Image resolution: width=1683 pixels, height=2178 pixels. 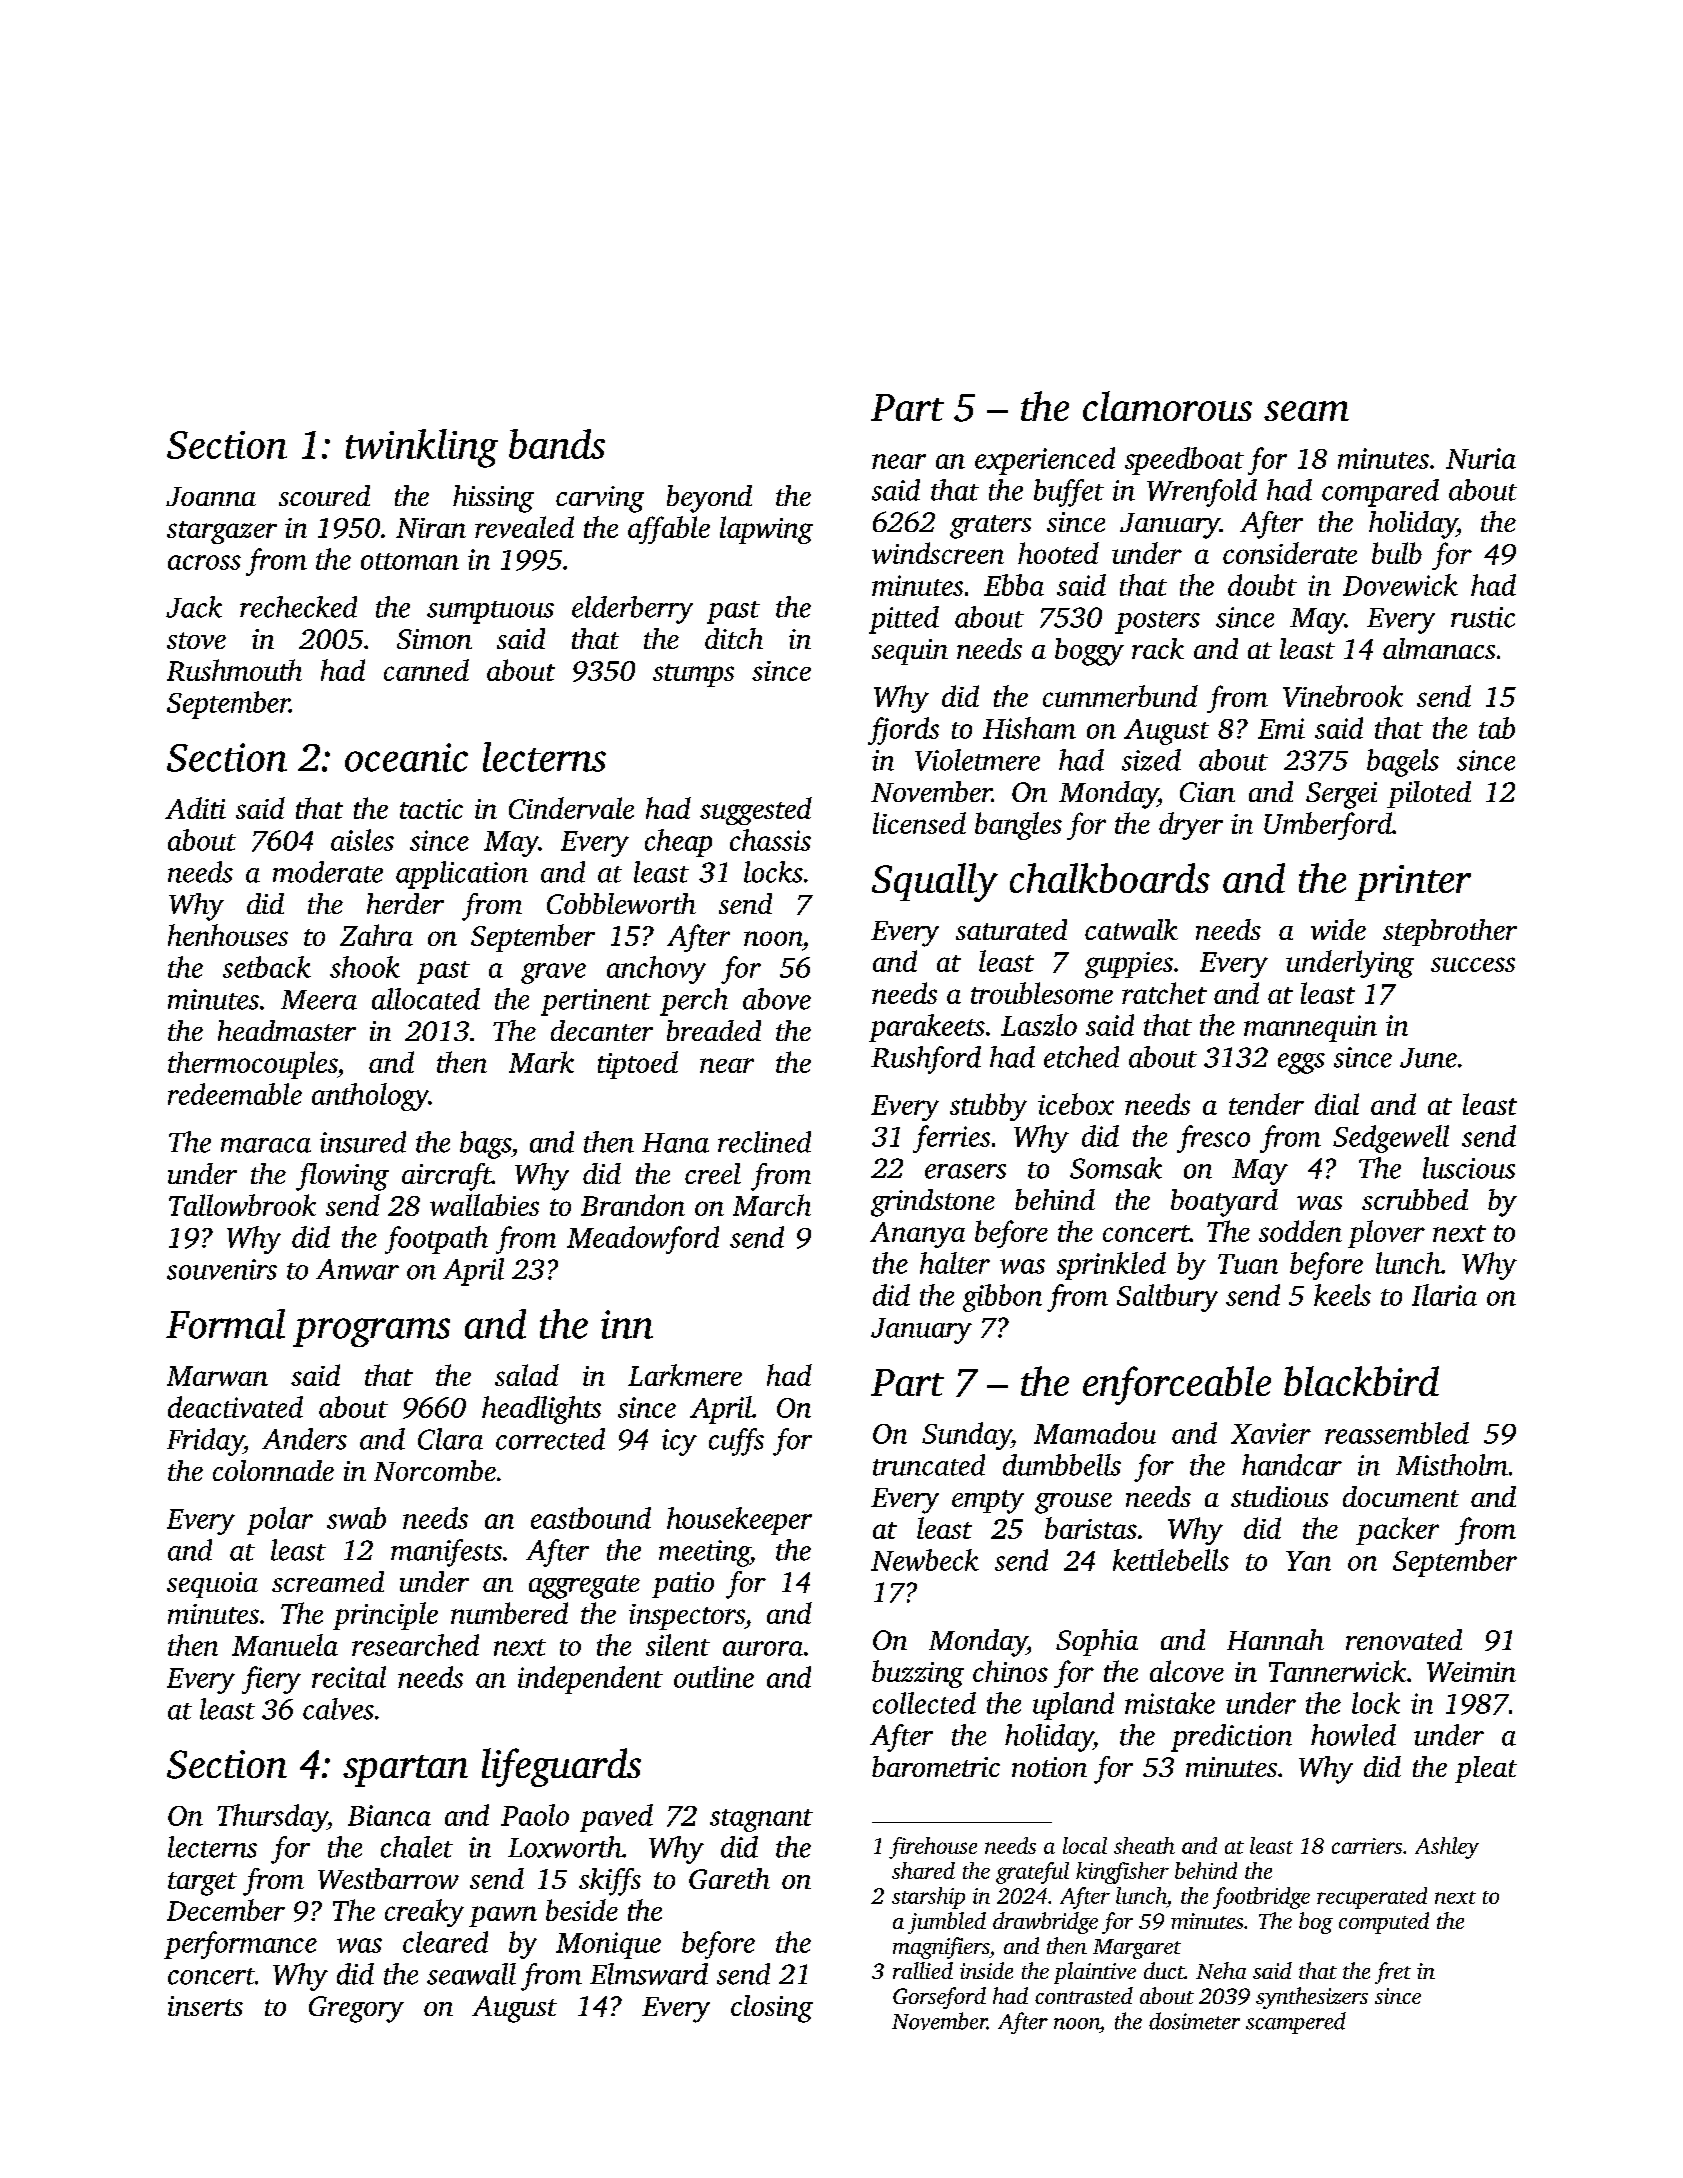 What do you see at coordinates (462, 875) in the page?
I see `application` at bounding box center [462, 875].
